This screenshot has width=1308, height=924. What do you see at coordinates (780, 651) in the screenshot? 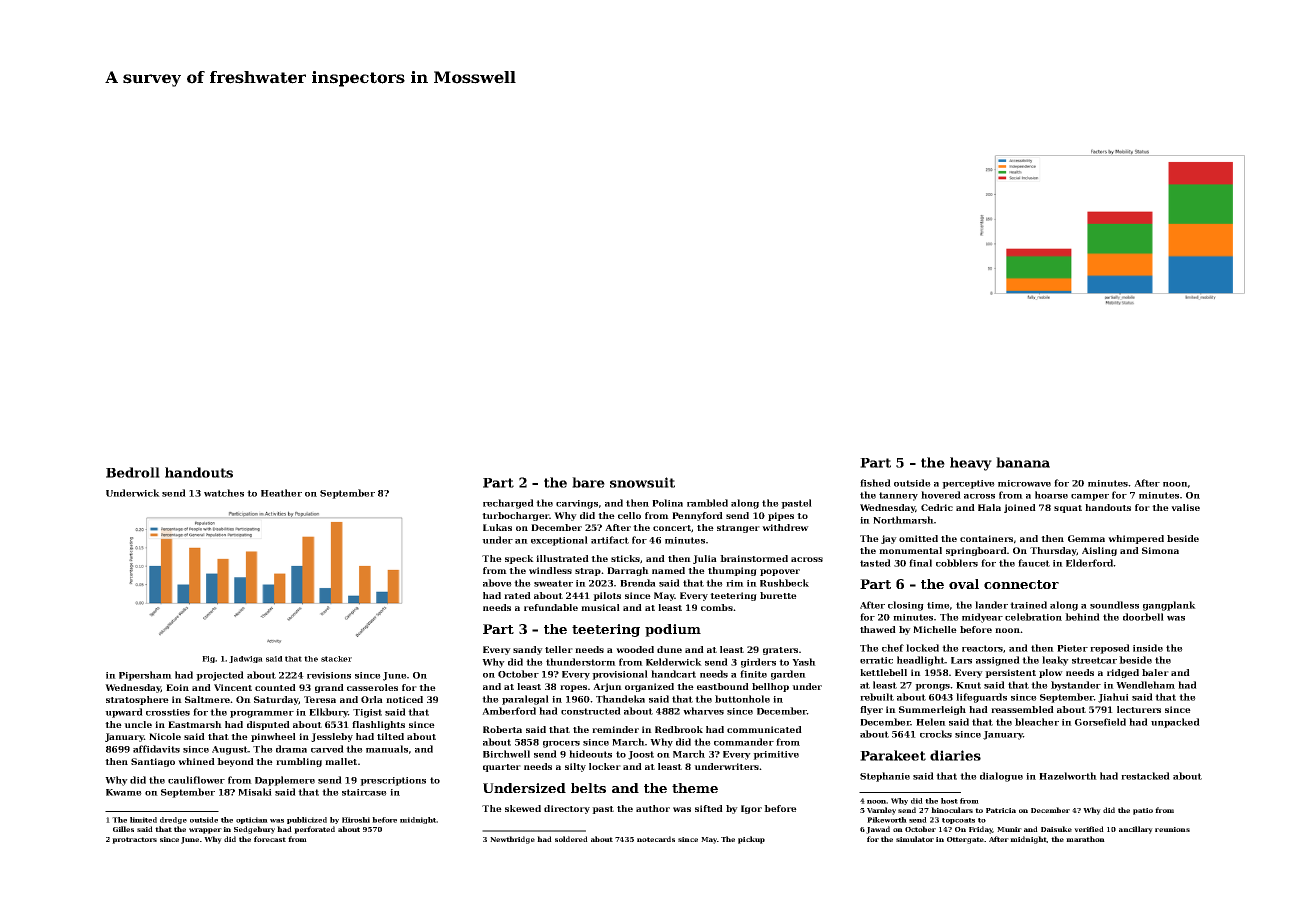
I see `graters` at bounding box center [780, 651].
